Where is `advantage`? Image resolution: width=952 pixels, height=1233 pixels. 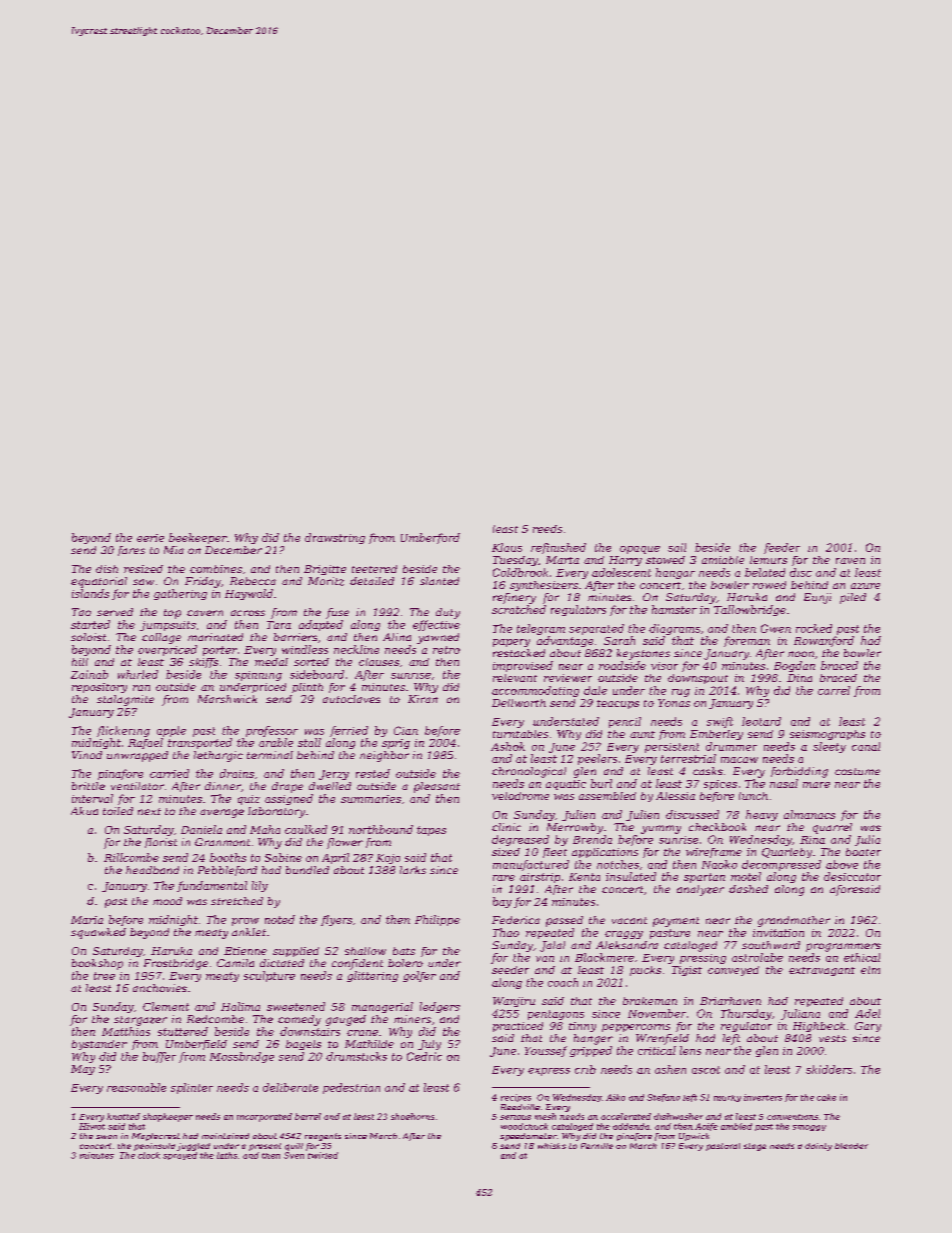
advantage is located at coordinates (565, 641).
